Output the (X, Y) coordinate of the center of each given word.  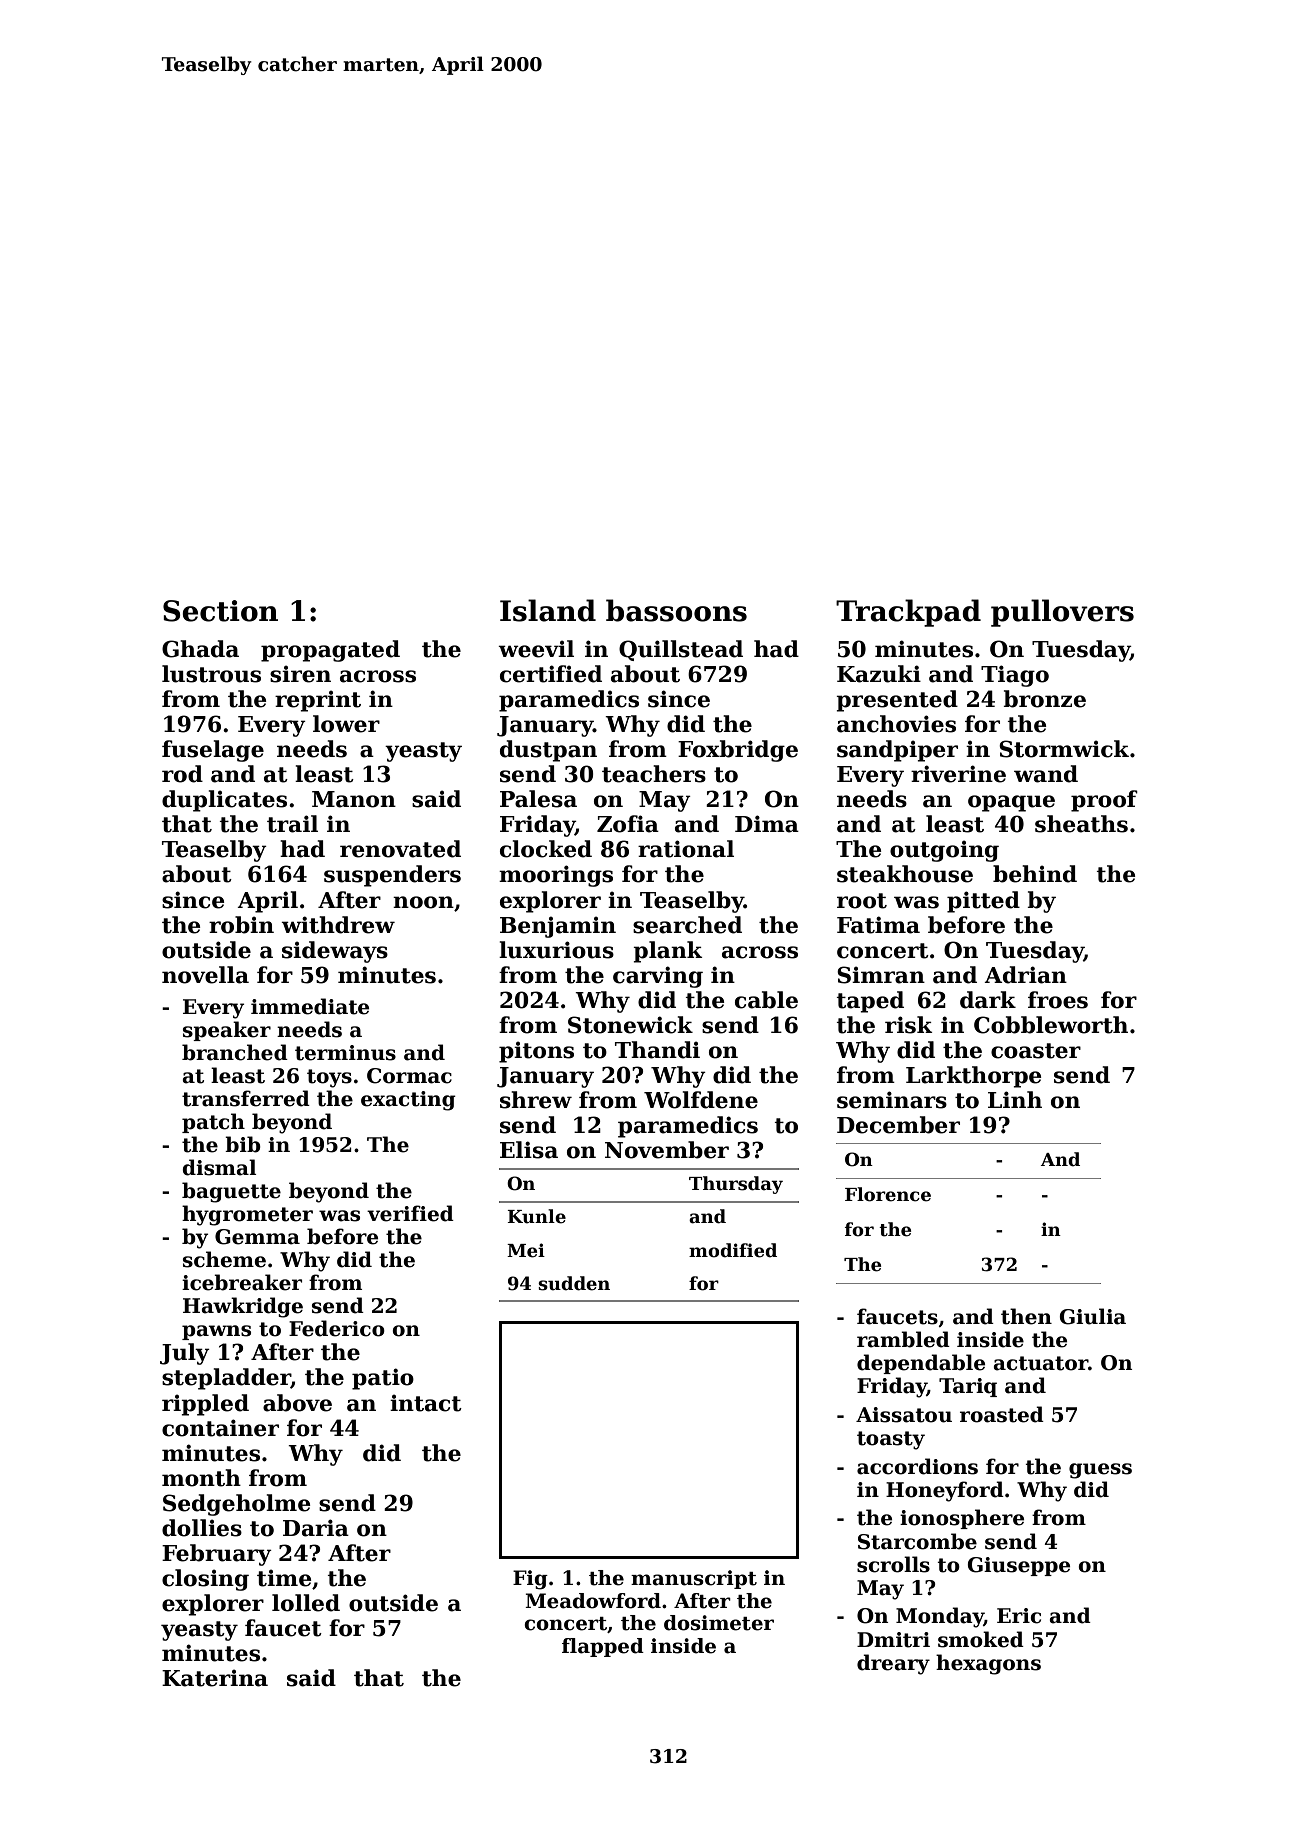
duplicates (224, 801)
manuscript (694, 1579)
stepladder (226, 1379)
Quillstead (681, 650)
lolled (306, 1603)
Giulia (1093, 1316)
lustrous (211, 674)
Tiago (1015, 676)
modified (733, 1250)
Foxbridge (738, 751)
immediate (310, 1006)
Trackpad (908, 613)
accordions (917, 1466)
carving (658, 977)
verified (410, 1213)
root (862, 901)
